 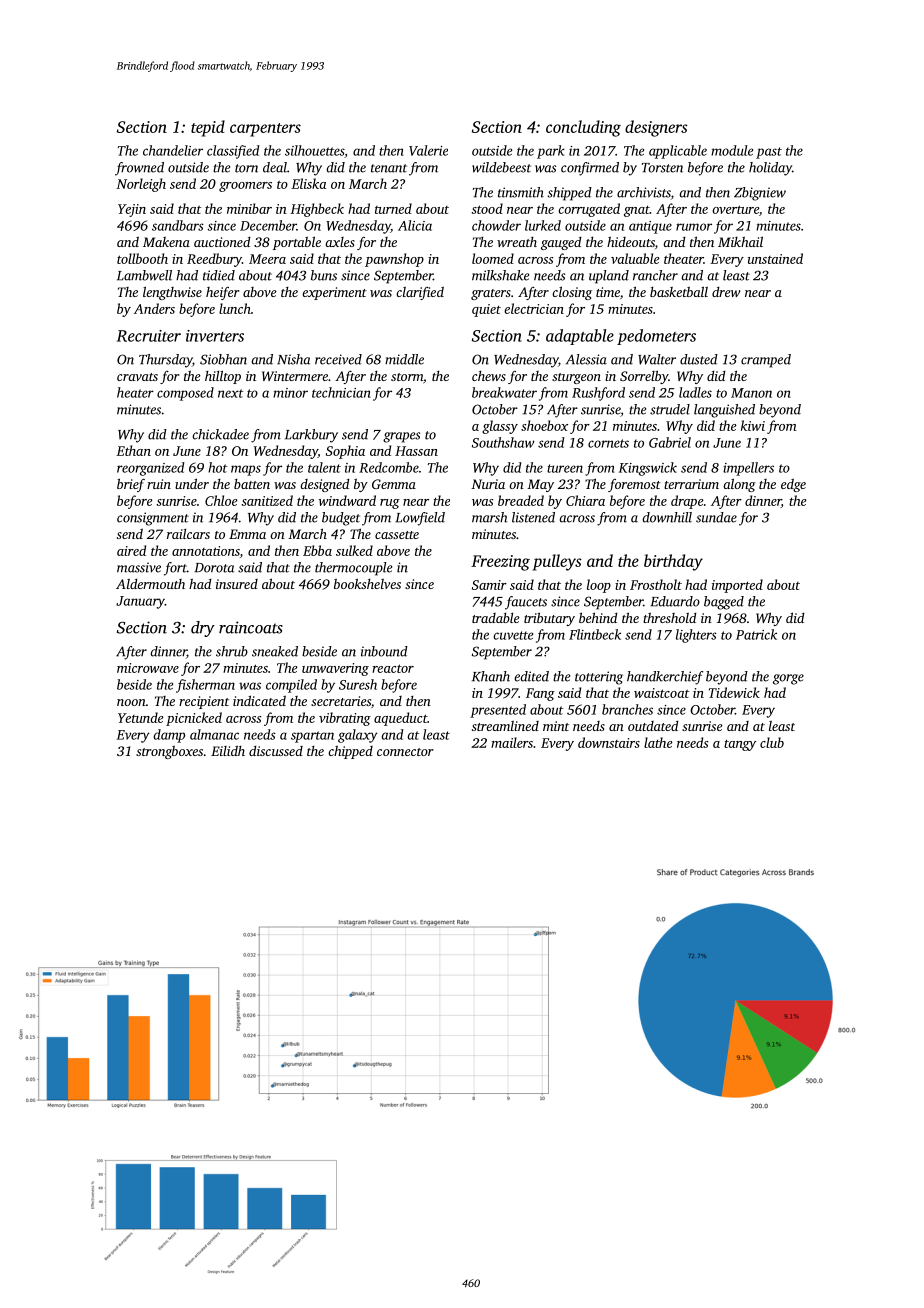 What do you see at coordinates (489, 376) in the page?
I see `chews` at bounding box center [489, 376].
